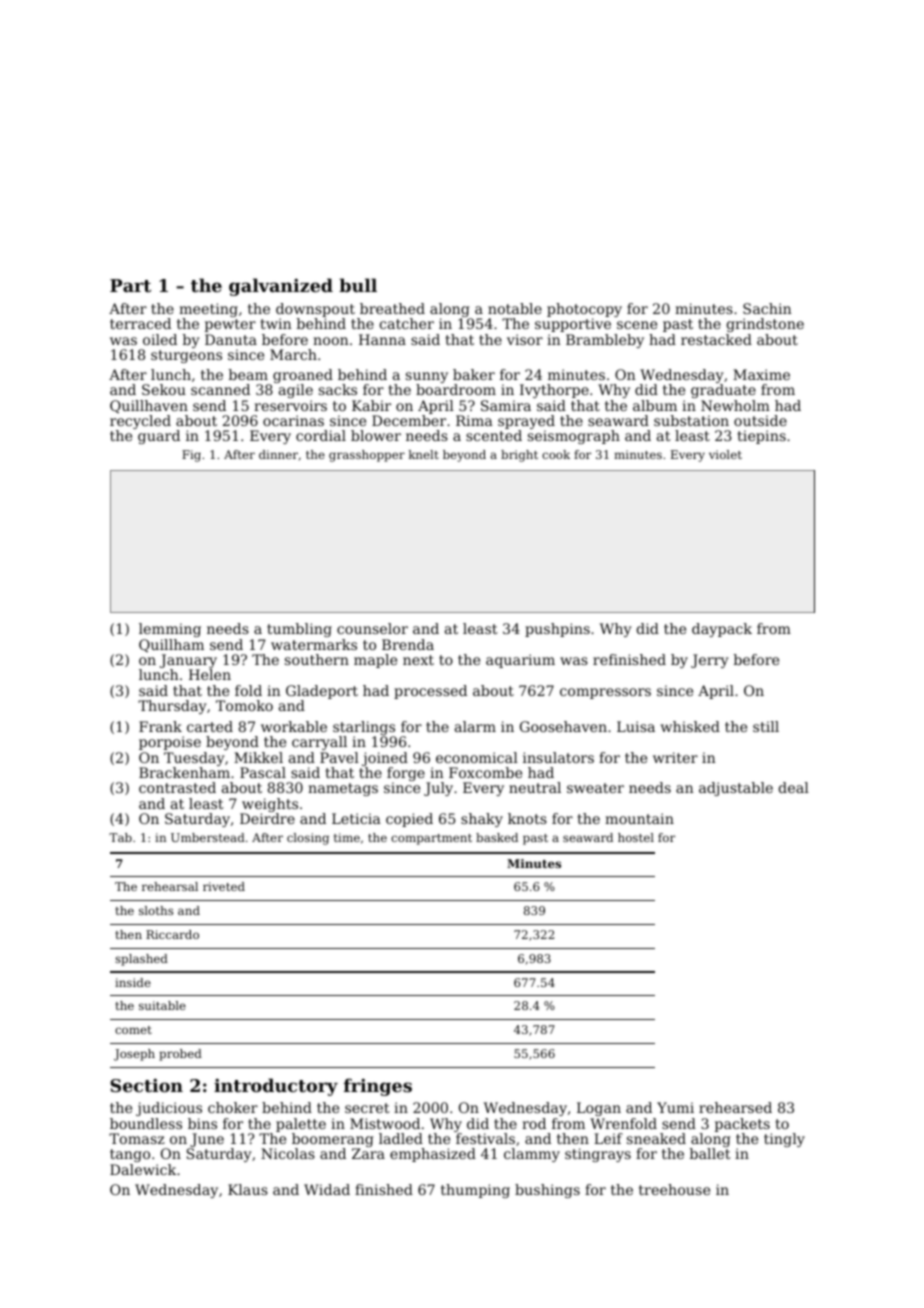  Describe the element at coordinates (378, 1087) in the page. I see `fringes` at that location.
